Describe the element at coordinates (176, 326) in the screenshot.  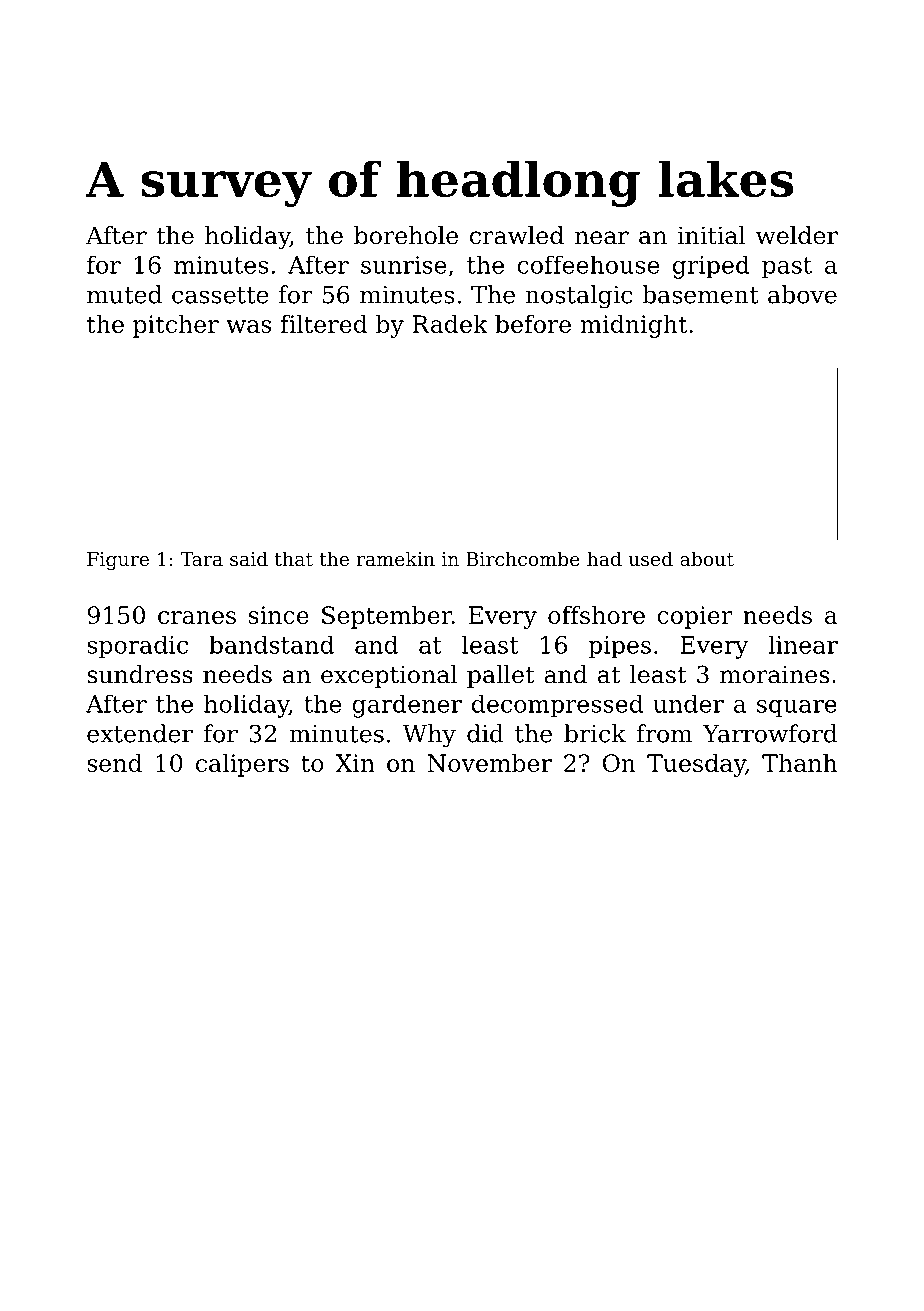
I see `pitcher` at that location.
